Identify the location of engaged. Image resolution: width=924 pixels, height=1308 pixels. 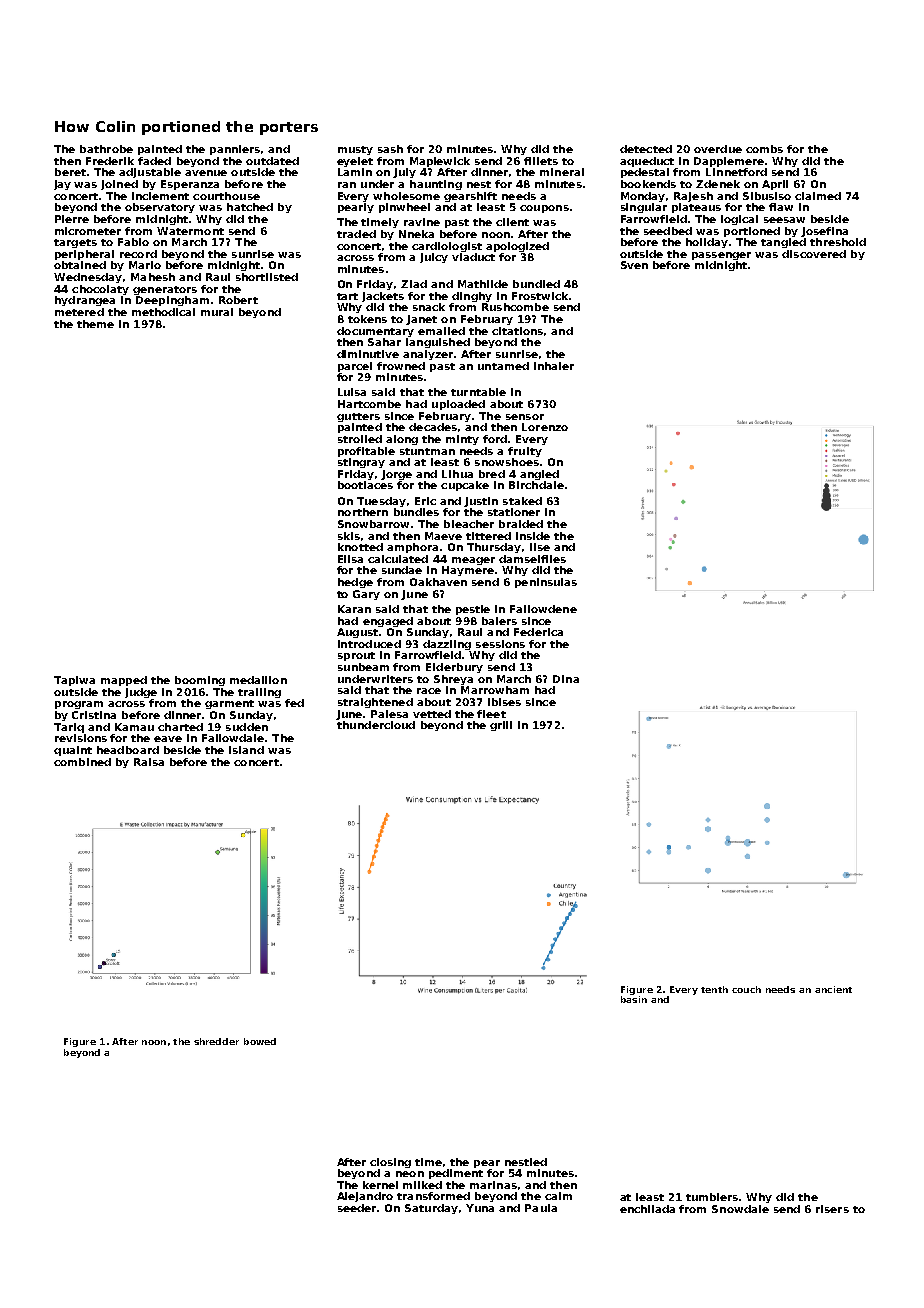
(388, 622).
